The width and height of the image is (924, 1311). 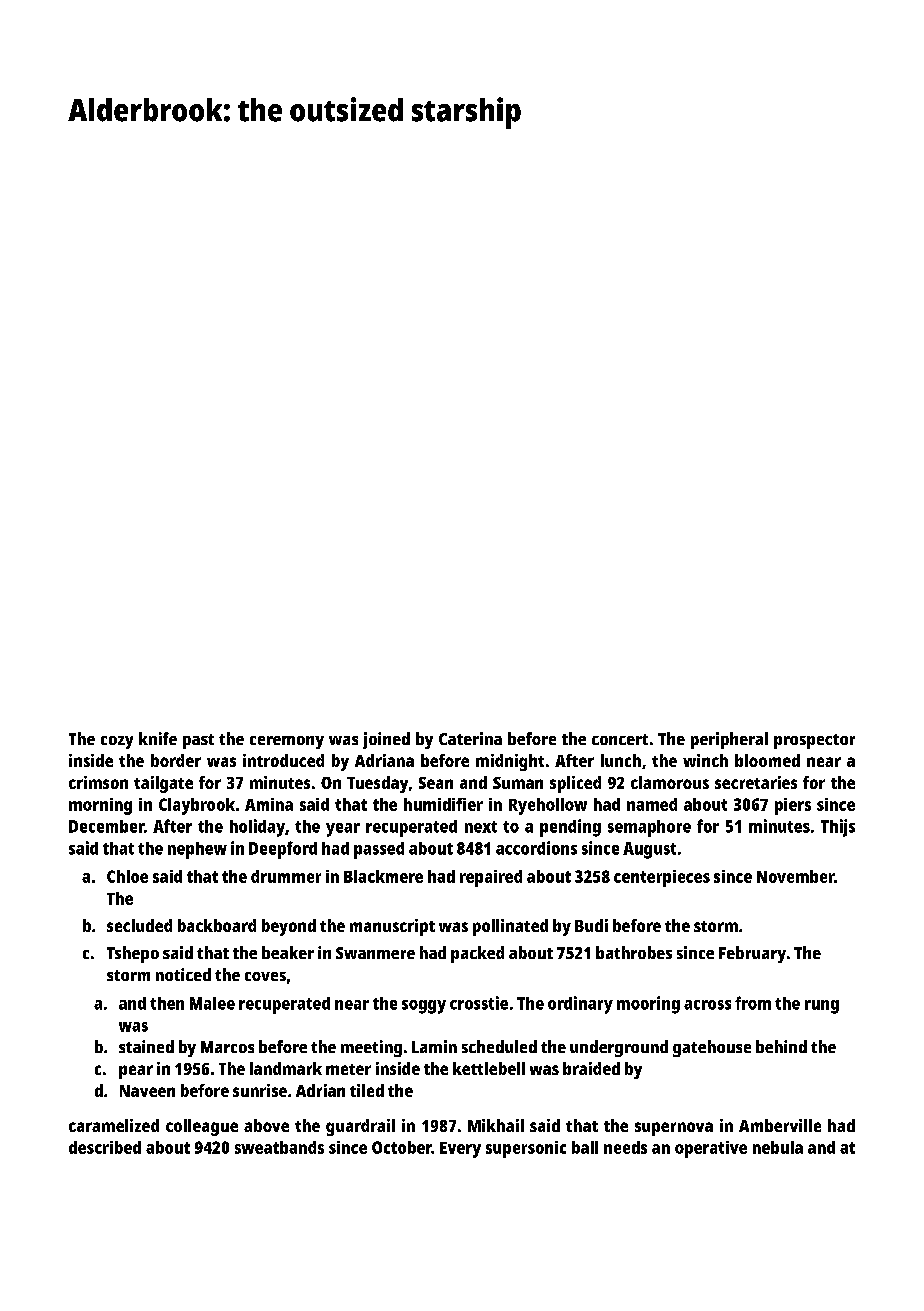 I want to click on bathrobes, so click(x=634, y=952).
